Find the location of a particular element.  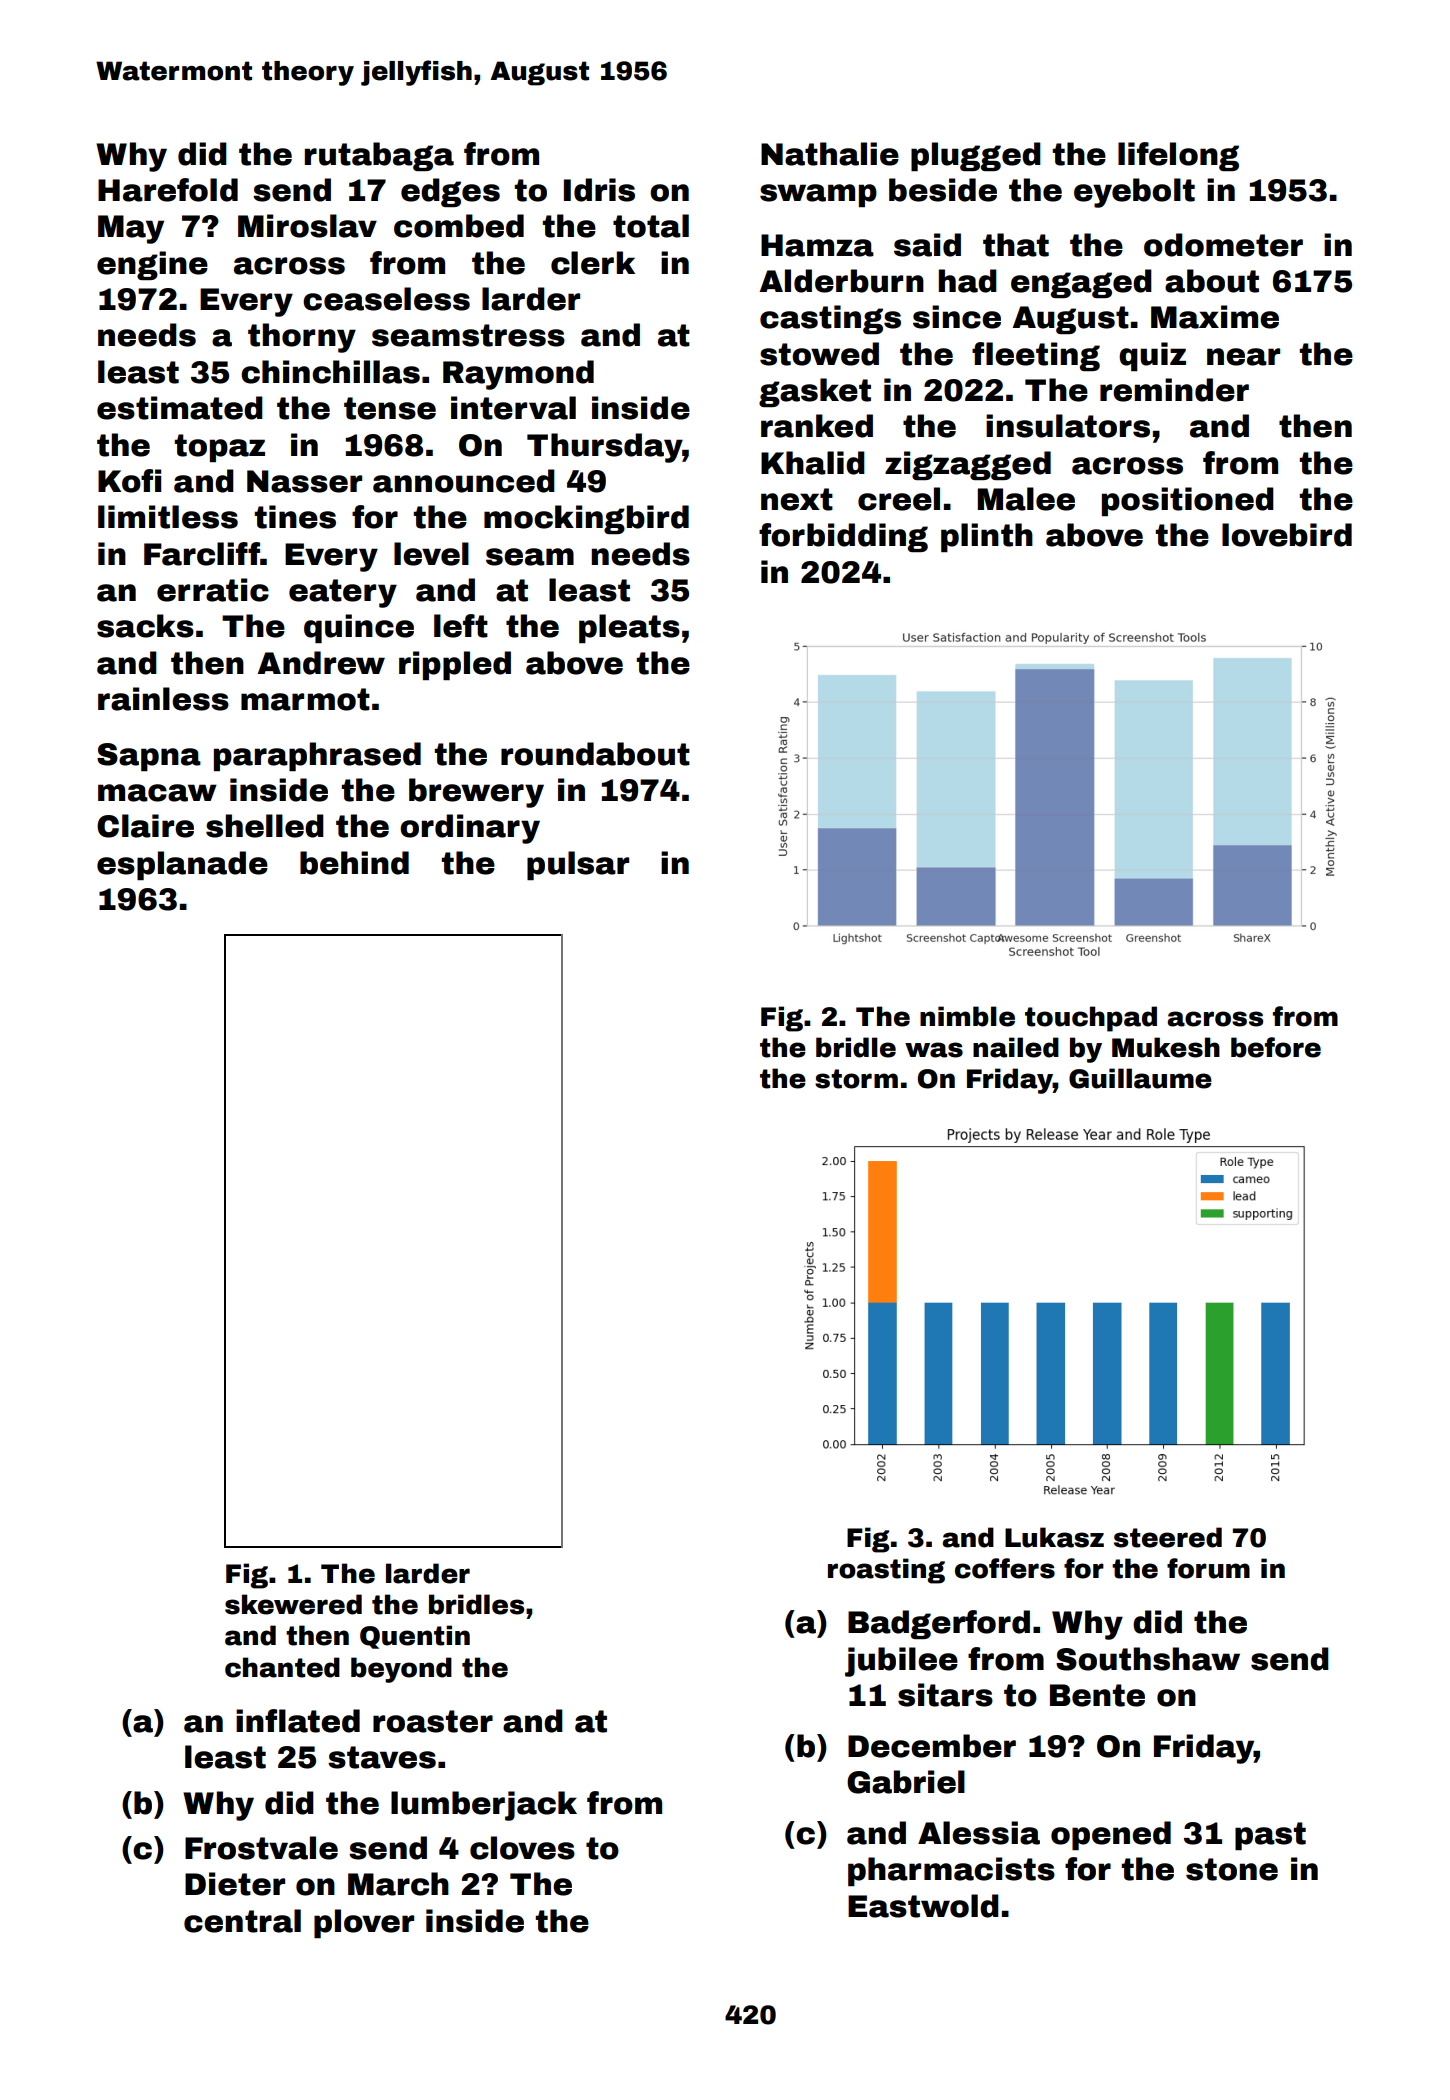

Eastwold is located at coordinates (923, 1906).
